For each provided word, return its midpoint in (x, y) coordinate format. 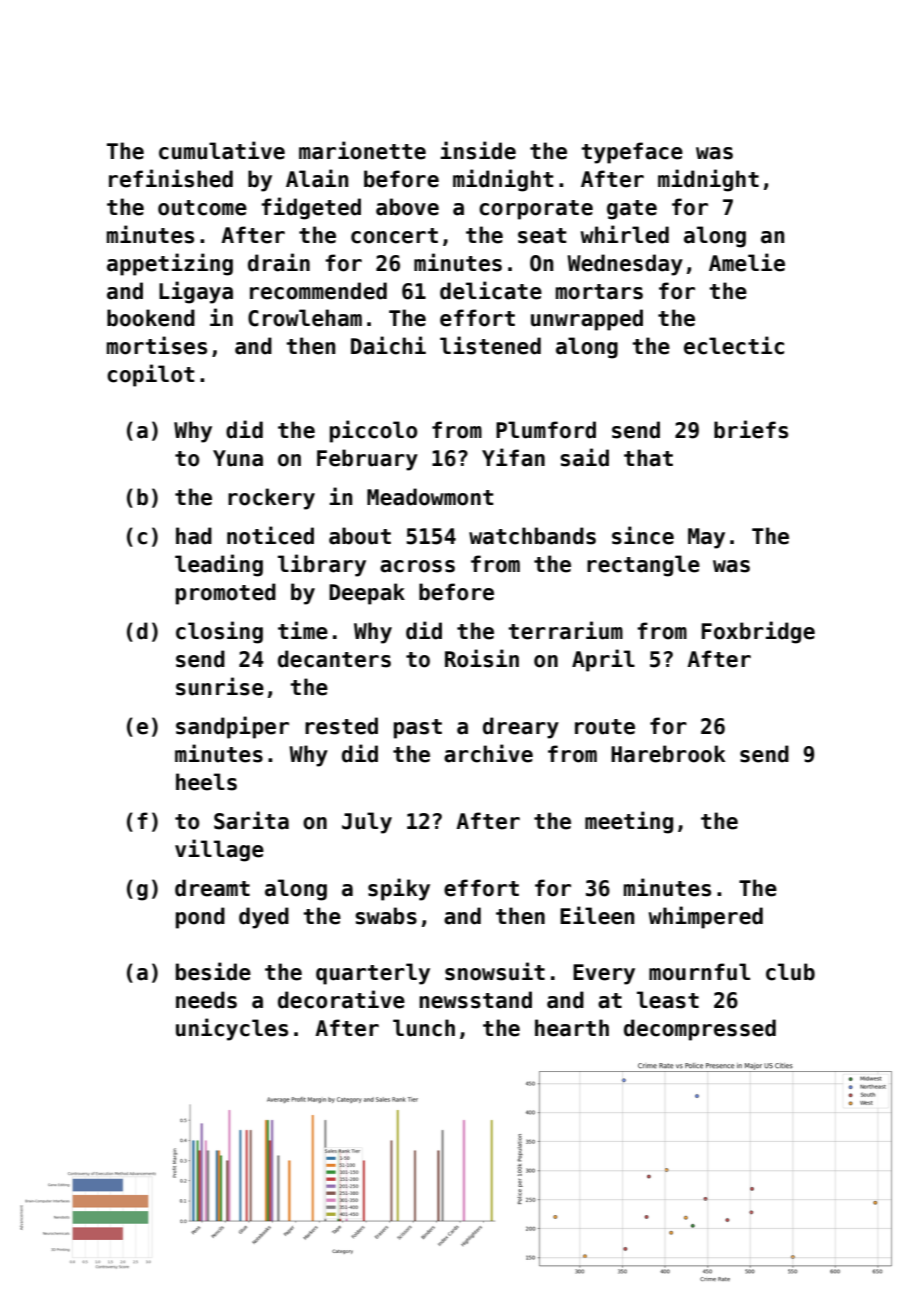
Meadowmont (430, 497)
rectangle (643, 566)
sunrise (220, 686)
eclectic (734, 345)
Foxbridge (758, 632)
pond (200, 918)
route (605, 727)
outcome (202, 208)
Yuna (238, 458)
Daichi (388, 345)
